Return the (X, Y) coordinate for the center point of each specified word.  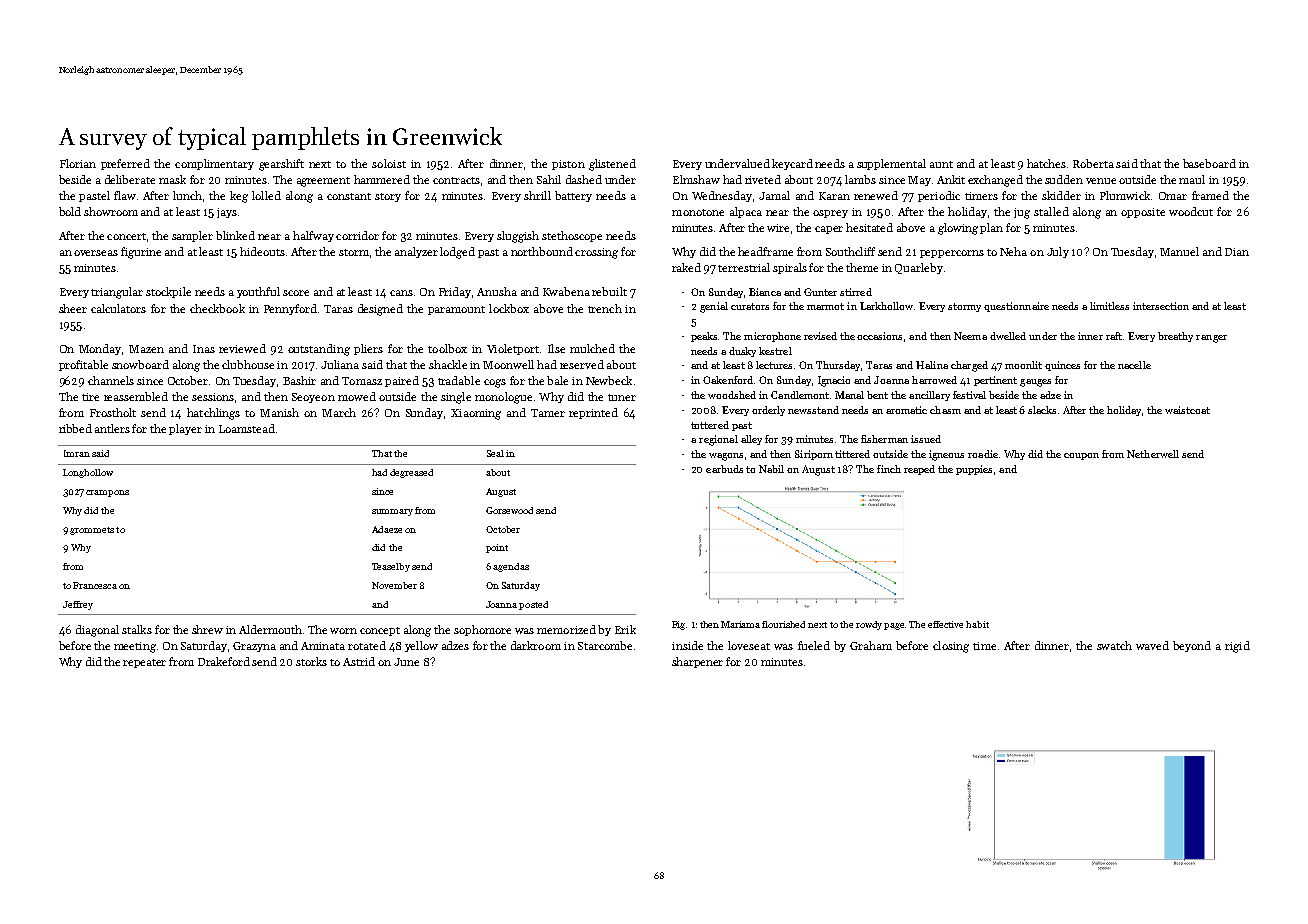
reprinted (593, 413)
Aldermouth (270, 629)
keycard (792, 164)
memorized (566, 629)
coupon (1081, 456)
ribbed (75, 428)
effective (945, 624)
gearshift (281, 165)
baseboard (1209, 163)
